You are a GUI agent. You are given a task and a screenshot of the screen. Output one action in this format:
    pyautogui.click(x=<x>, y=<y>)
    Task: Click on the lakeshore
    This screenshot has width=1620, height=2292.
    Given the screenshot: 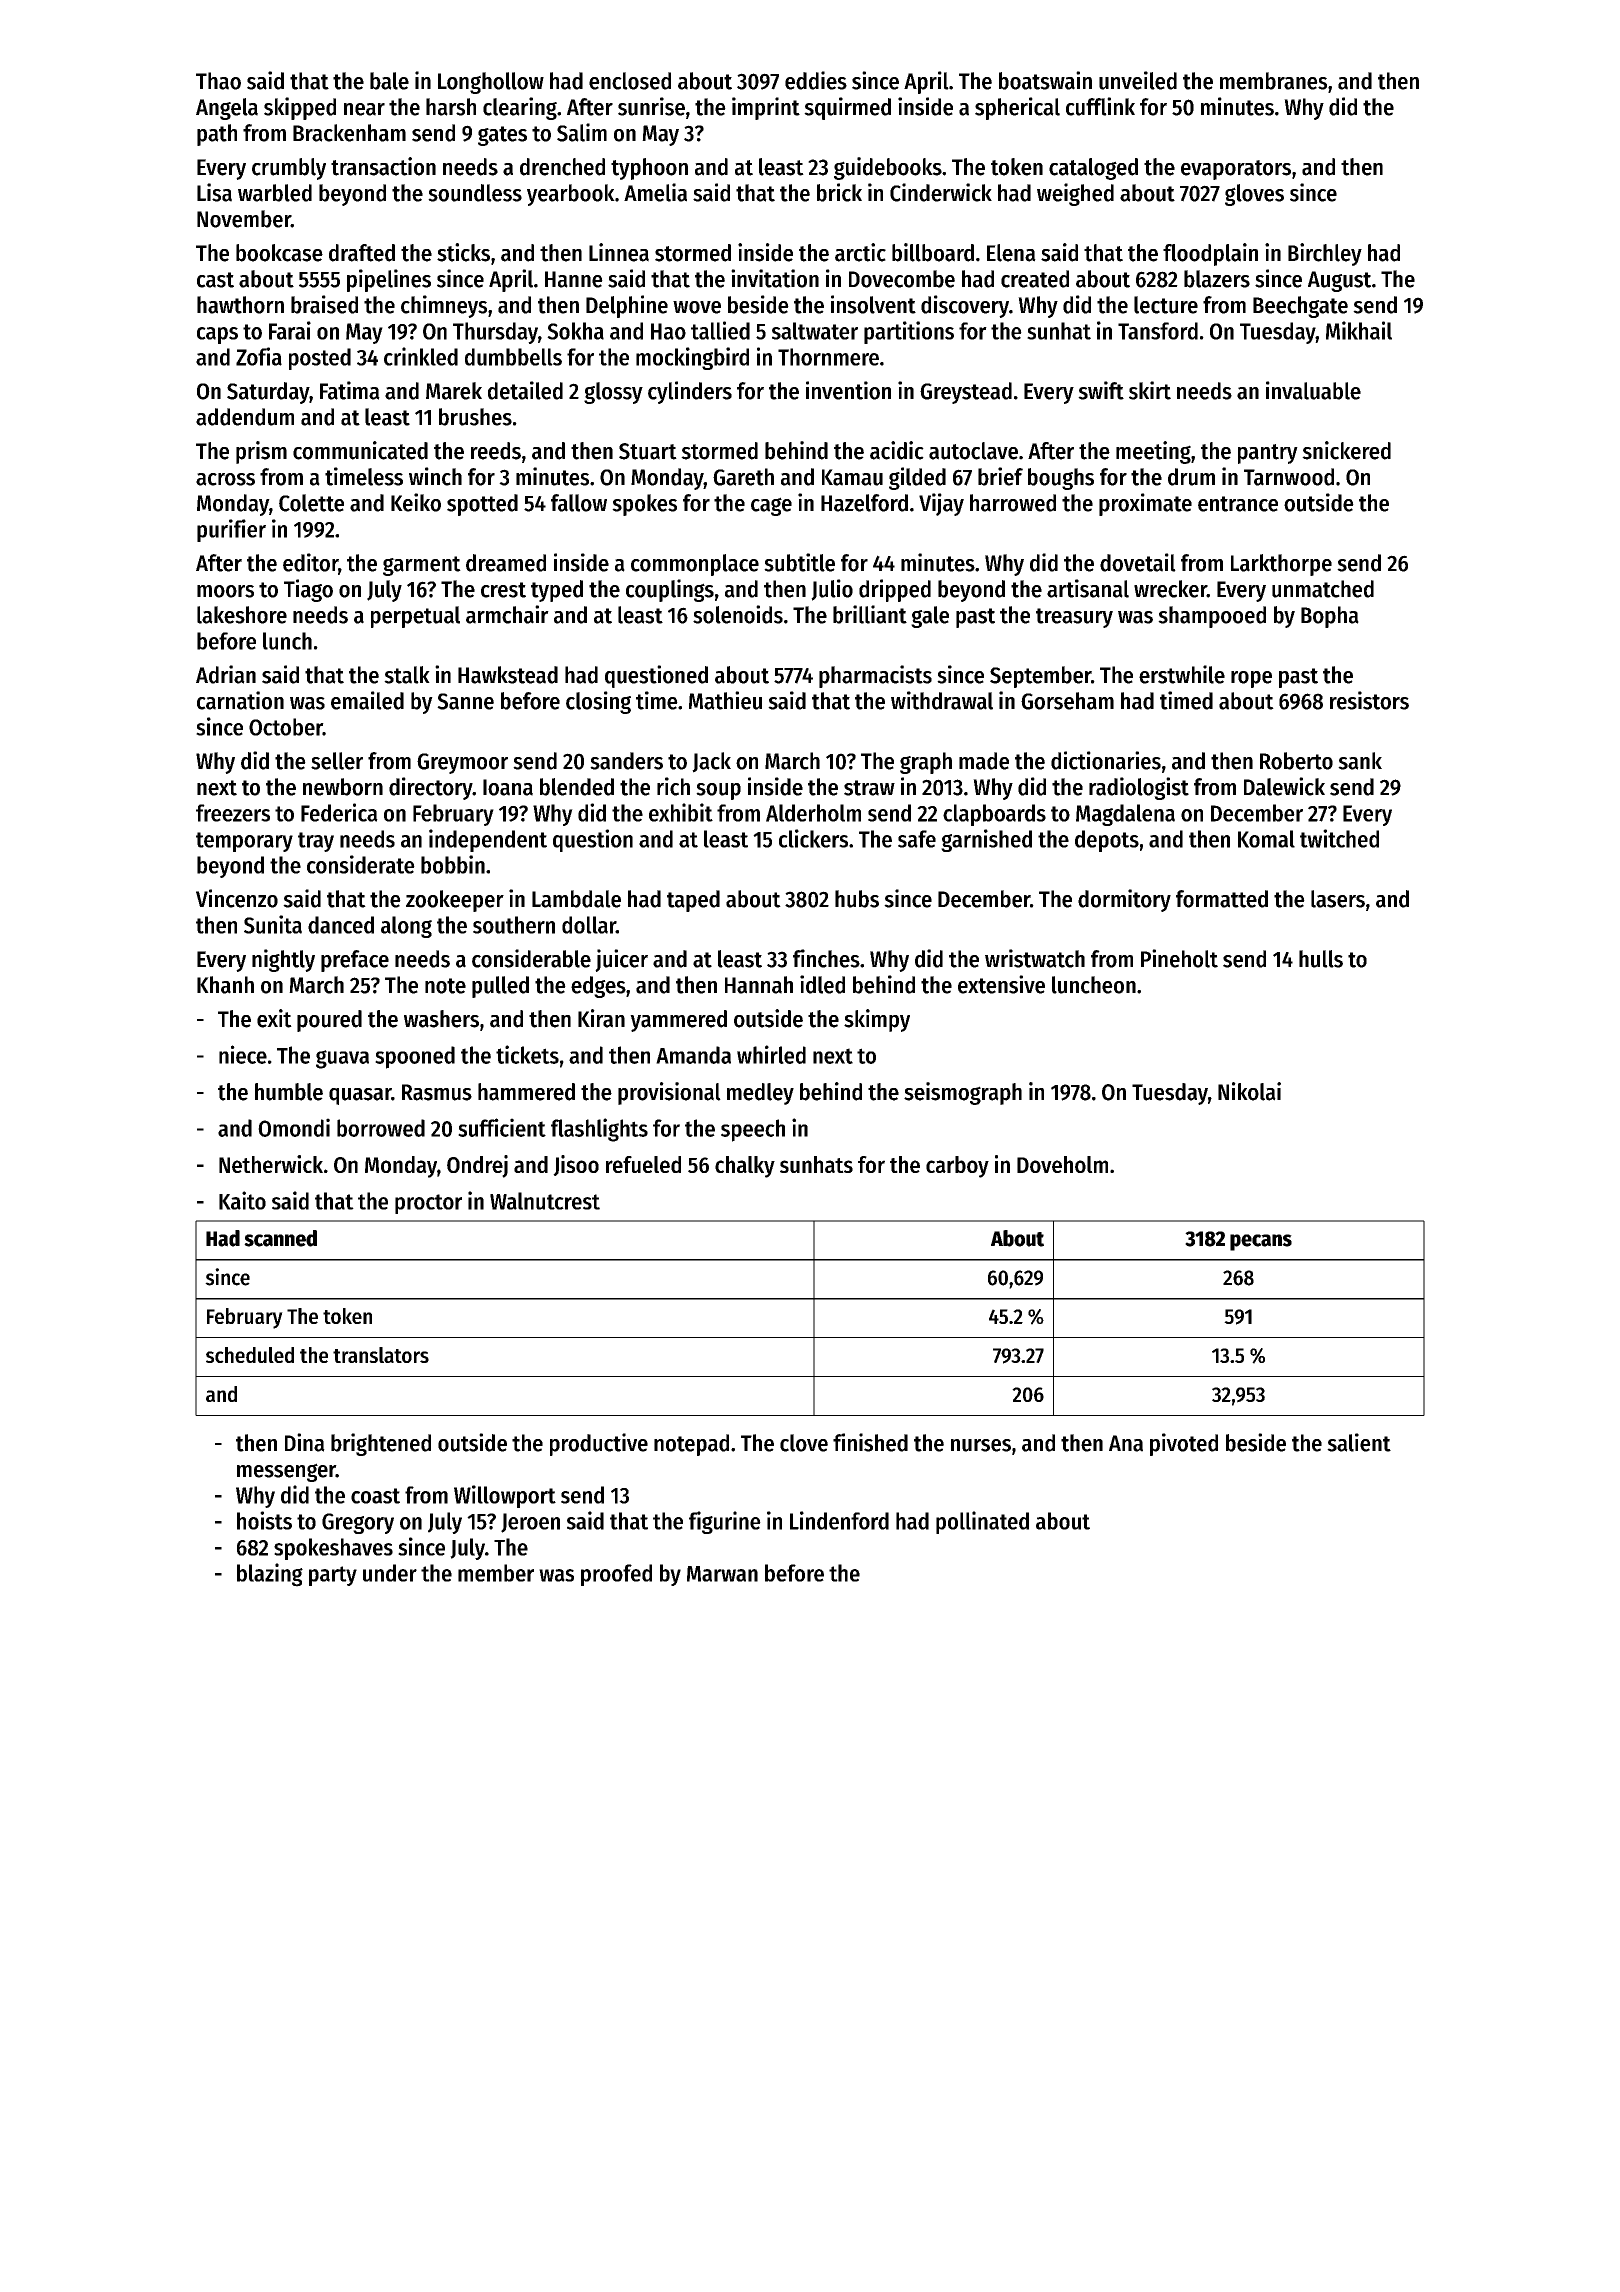 What is the action you would take?
    pyautogui.click(x=242, y=615)
